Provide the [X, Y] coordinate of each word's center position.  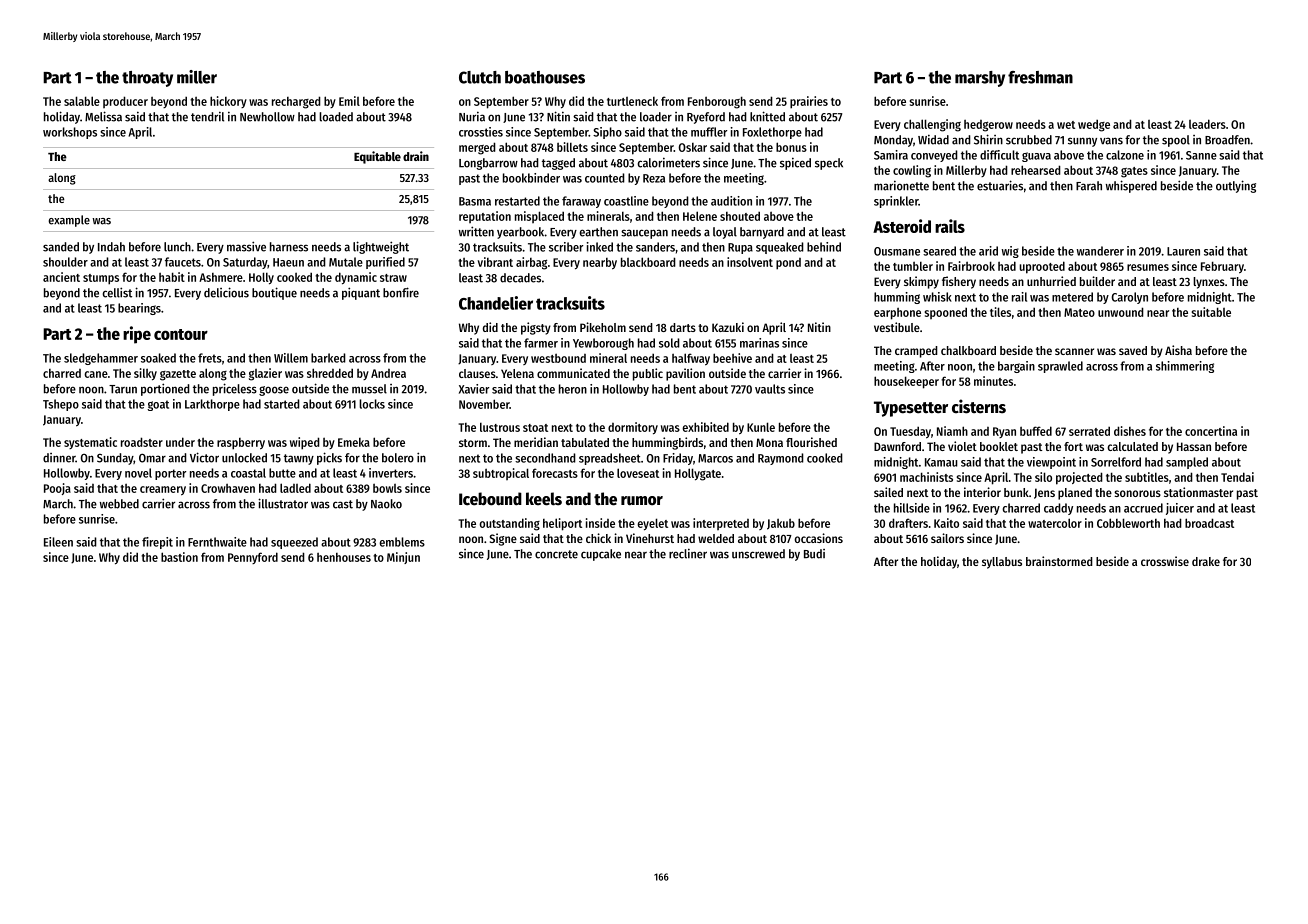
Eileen [58, 542]
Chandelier [496, 303]
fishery [959, 282]
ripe [137, 335]
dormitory [633, 428]
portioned [165, 389]
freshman [1040, 77]
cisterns [979, 406]
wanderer [1100, 251]
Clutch [480, 77]
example [69, 221]
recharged [296, 102]
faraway [581, 202]
